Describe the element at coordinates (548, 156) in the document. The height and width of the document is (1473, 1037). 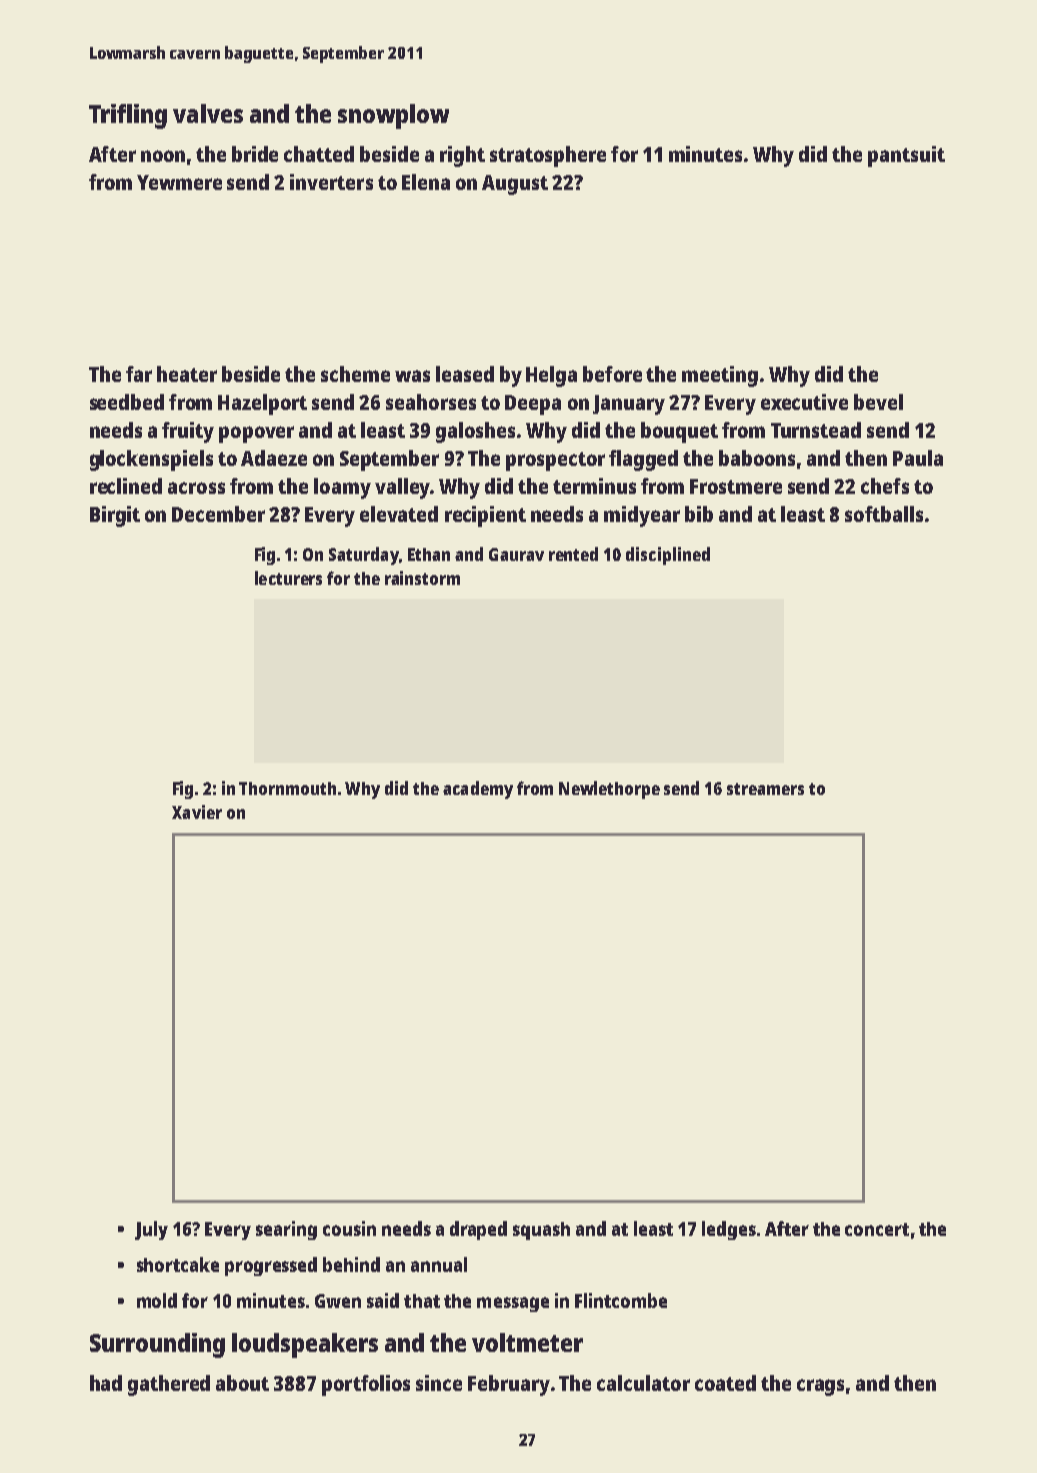
I see `stratosphere` at that location.
